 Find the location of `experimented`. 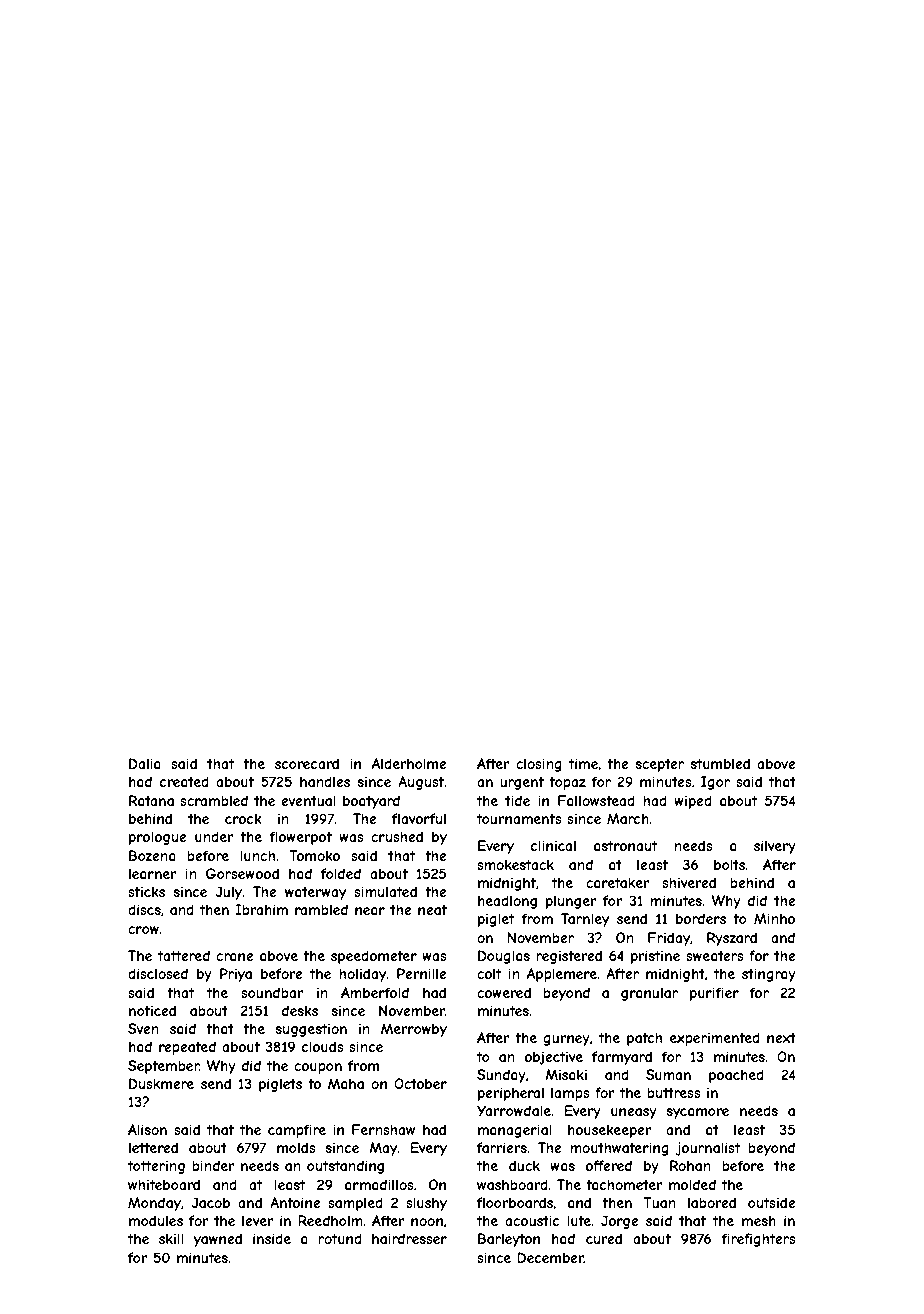

experimented is located at coordinates (715, 1039).
